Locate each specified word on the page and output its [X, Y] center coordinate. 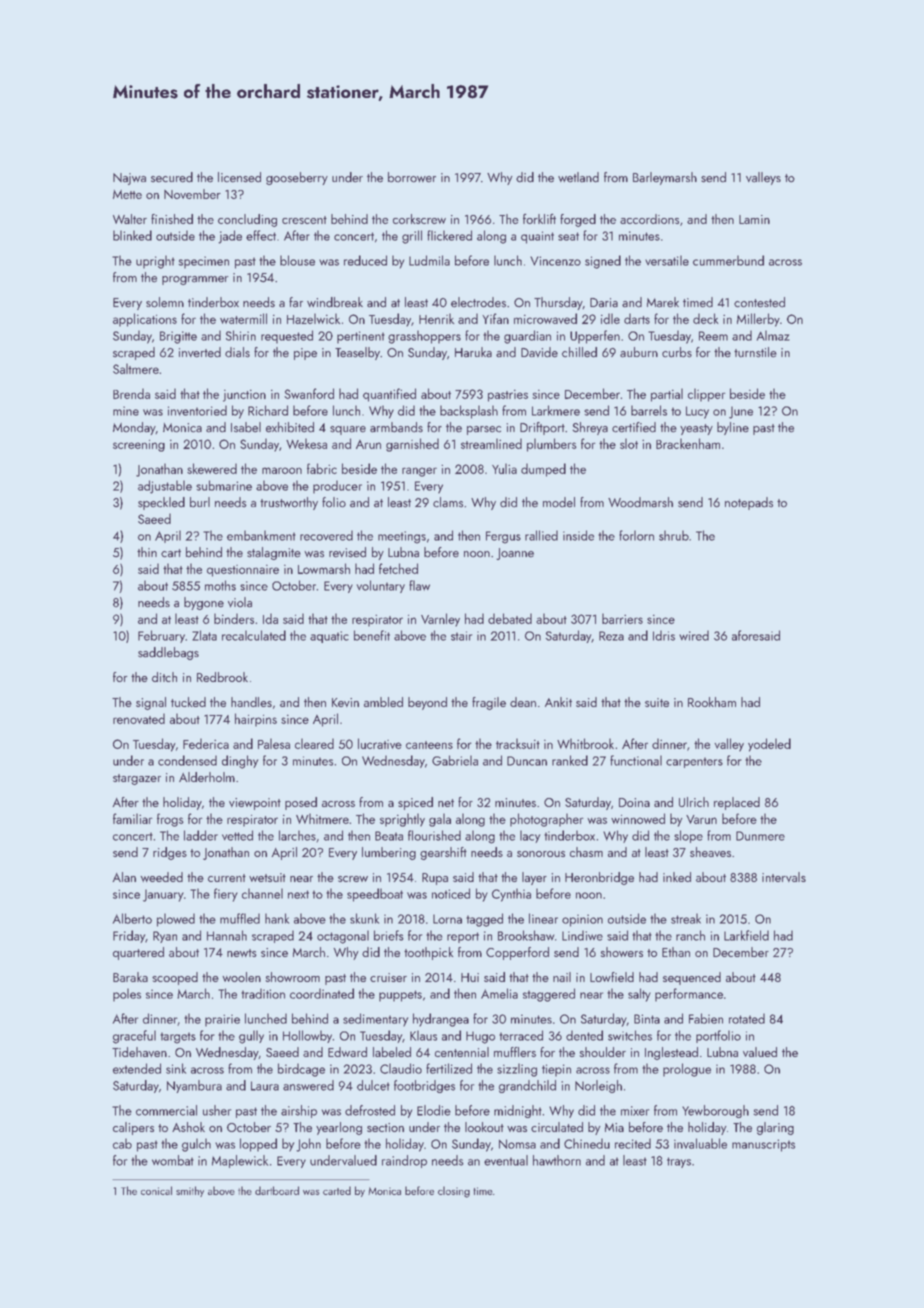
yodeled [769, 745]
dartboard [277, 1190]
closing [454, 1192]
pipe [305, 354]
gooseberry [297, 178]
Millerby [758, 320]
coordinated [322, 993]
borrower [412, 177]
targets [178, 1038]
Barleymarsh [665, 178]
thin [147, 552]
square [348, 430]
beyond [427, 703]
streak [686, 918]
